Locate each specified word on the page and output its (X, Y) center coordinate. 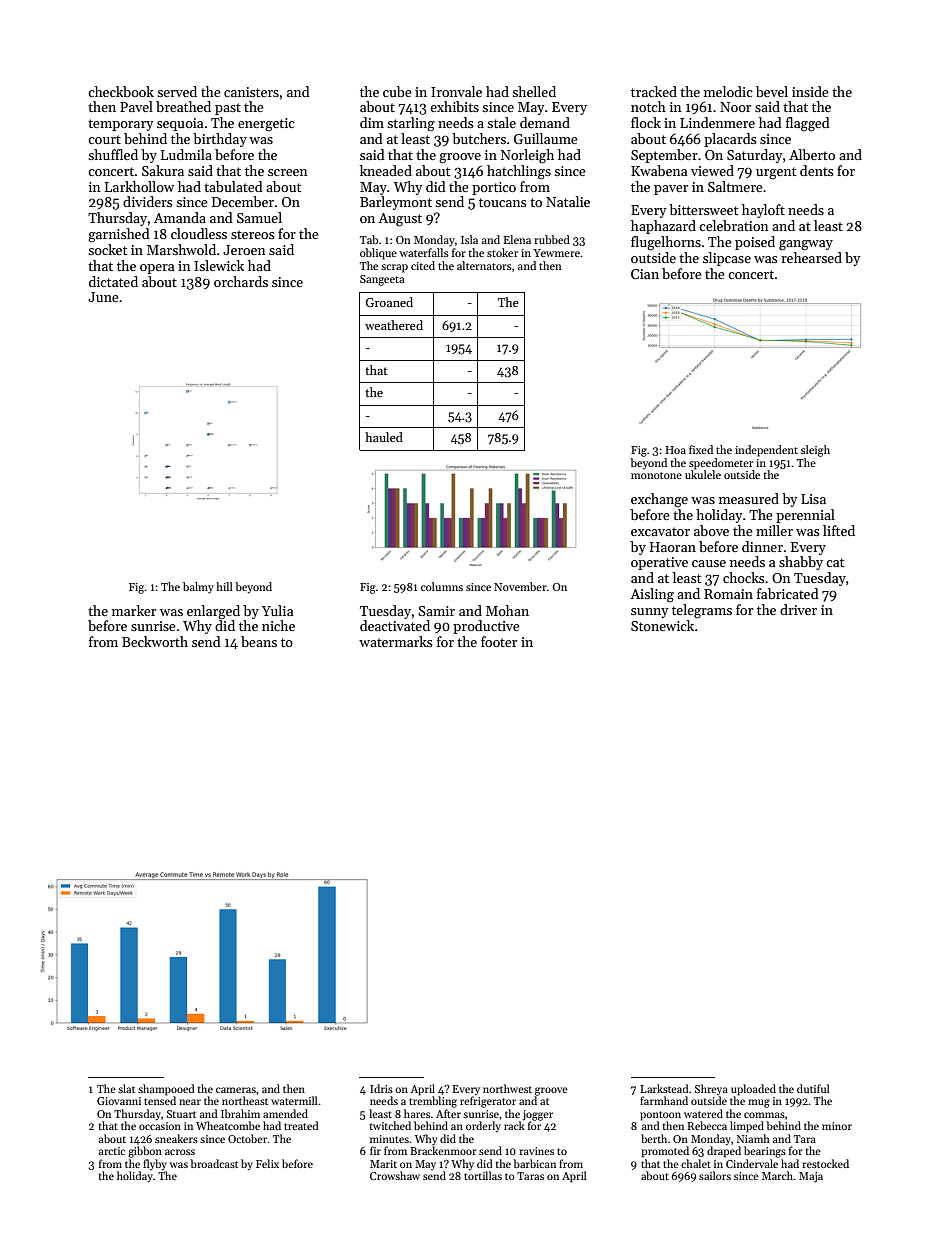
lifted (839, 530)
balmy (198, 588)
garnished (119, 235)
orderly (483, 1127)
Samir (436, 611)
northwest (507, 1088)
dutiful (813, 1088)
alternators (484, 265)
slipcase (727, 259)
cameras (236, 1090)
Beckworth (155, 641)
